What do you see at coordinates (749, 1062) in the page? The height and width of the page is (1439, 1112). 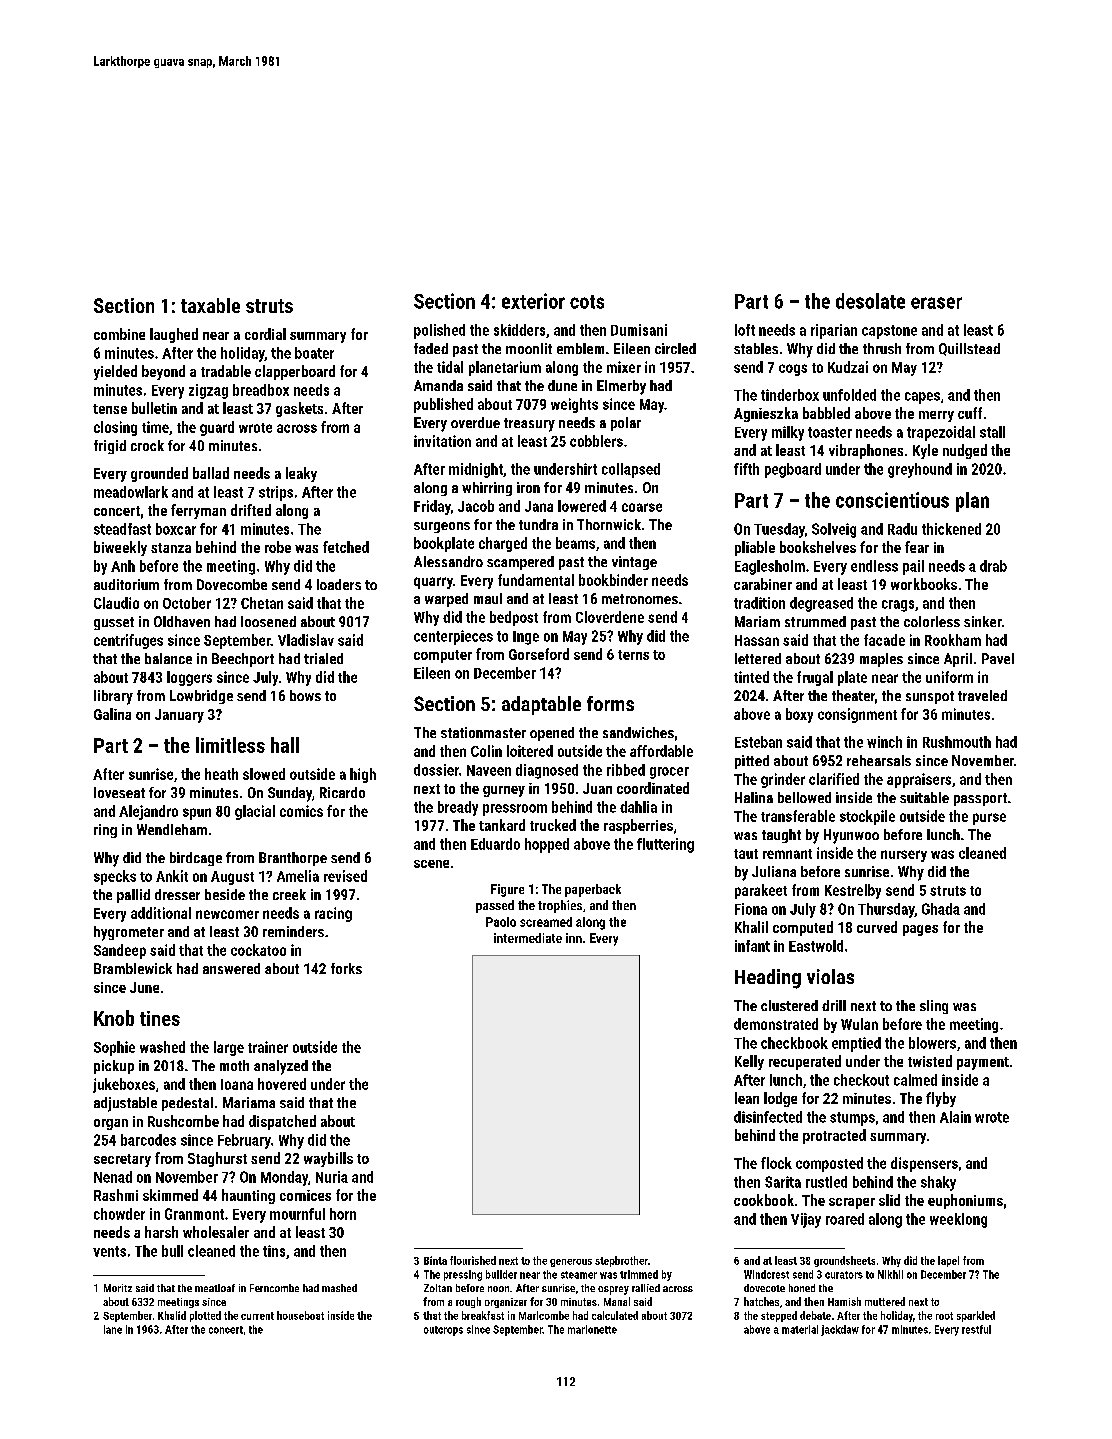 I see `Kelly` at bounding box center [749, 1062].
